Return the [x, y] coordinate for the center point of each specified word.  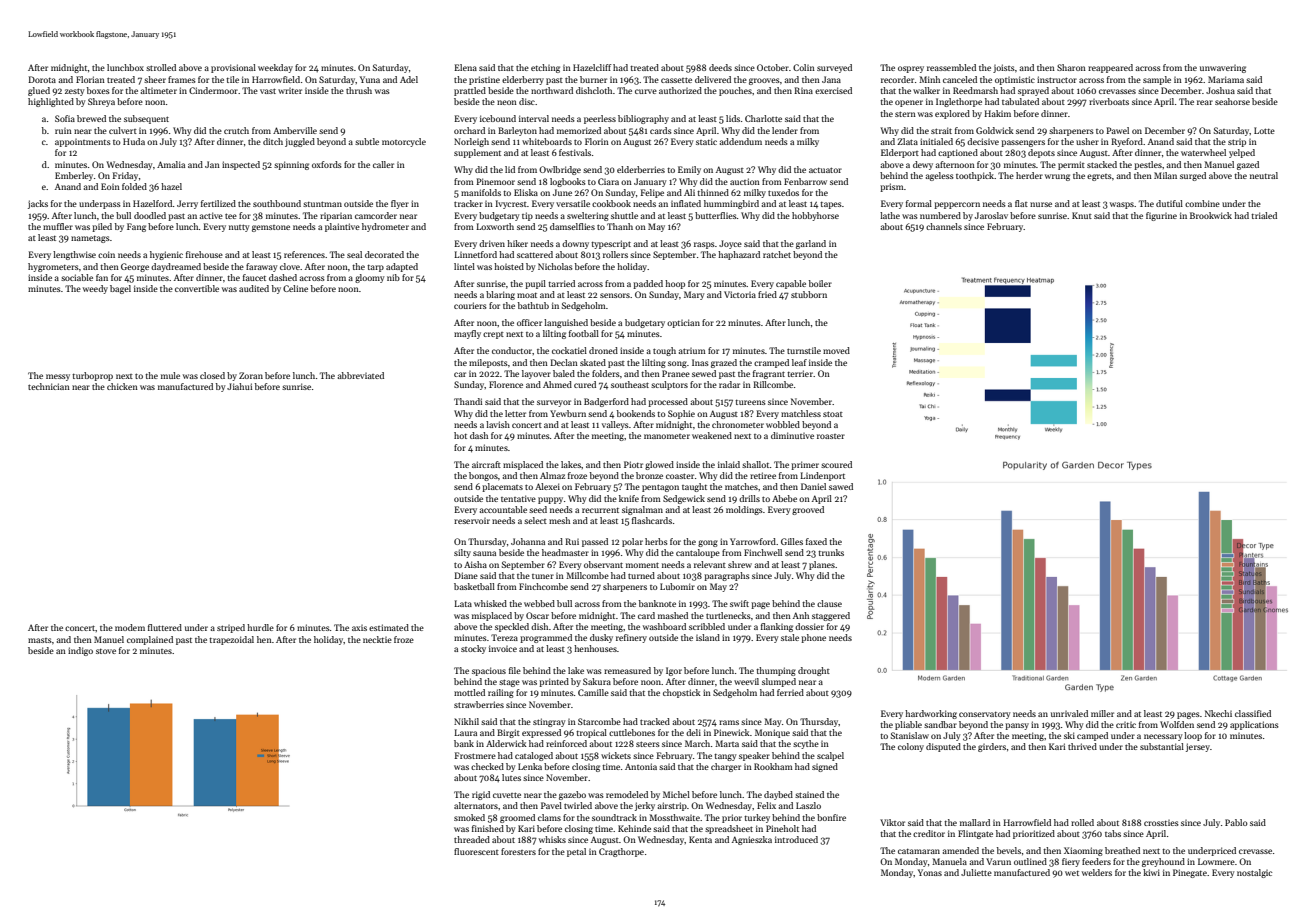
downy [575, 244]
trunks [831, 552]
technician [49, 386]
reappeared [1110, 68]
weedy [95, 289]
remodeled [627, 794]
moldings [744, 510]
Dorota [42, 79]
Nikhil [466, 721]
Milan [1165, 175]
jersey [1198, 747]
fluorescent [476, 851]
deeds [720, 67]
